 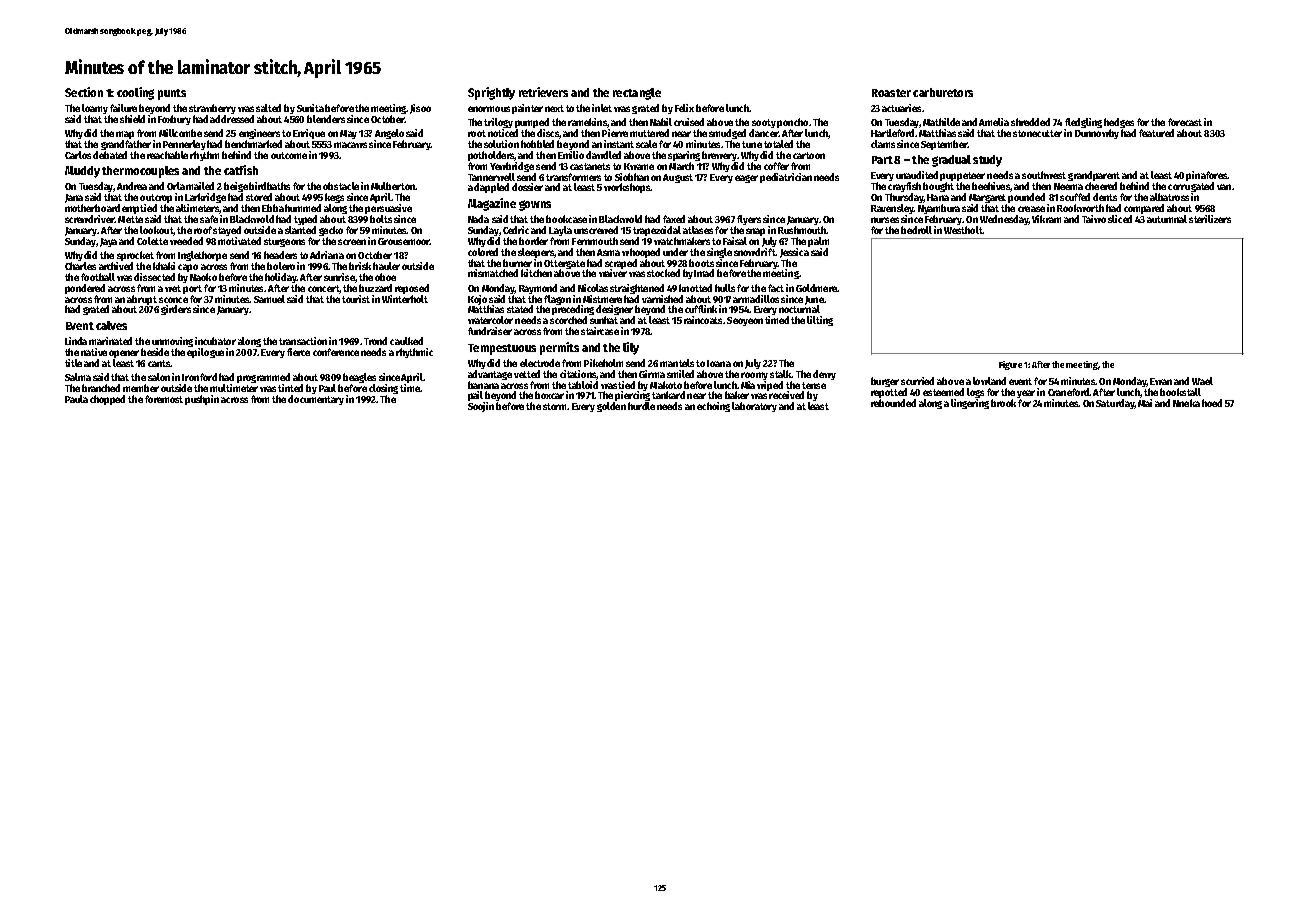 What do you see at coordinates (637, 94) in the screenshot?
I see `rectangle` at bounding box center [637, 94].
